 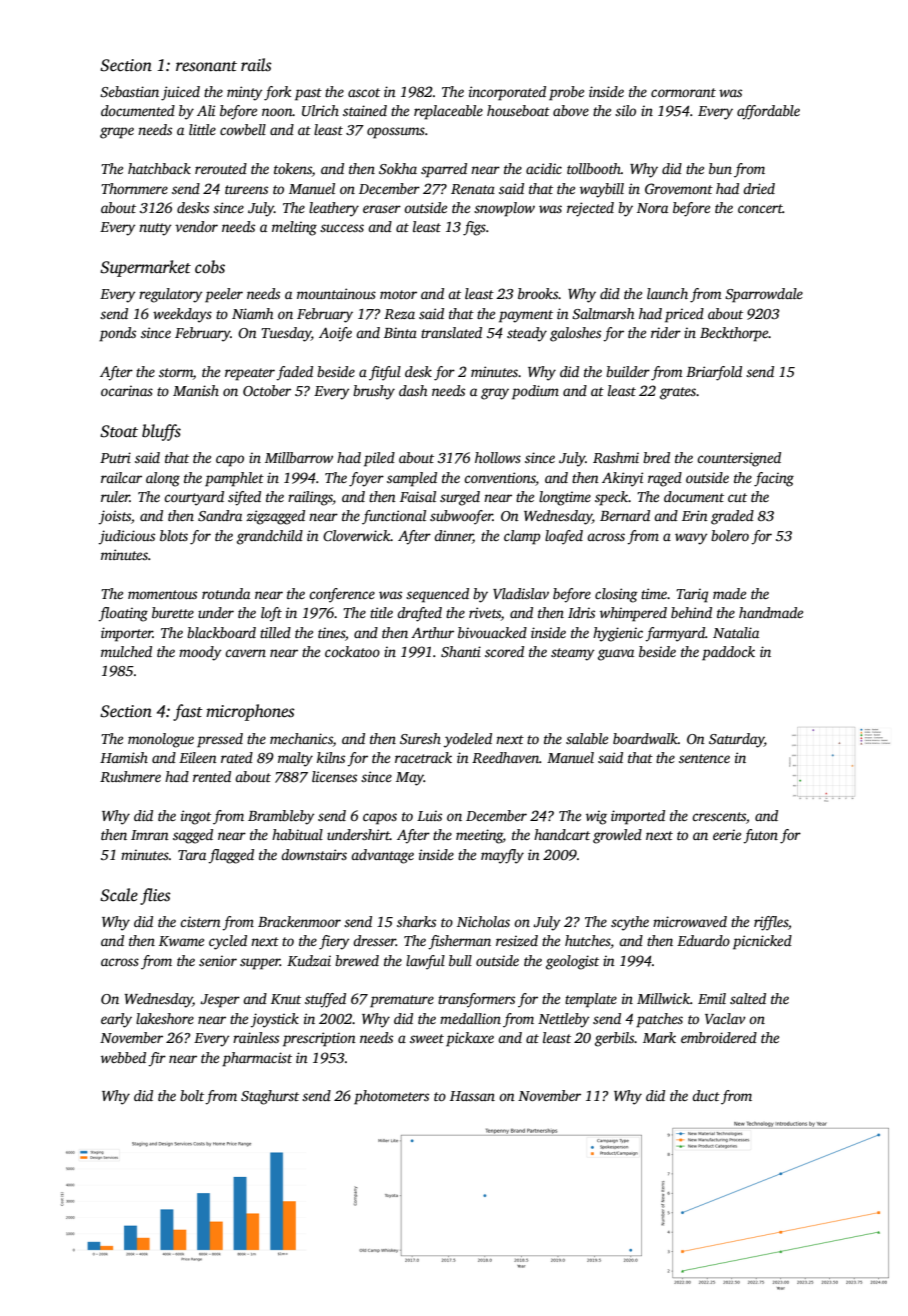 I want to click on facing, so click(x=774, y=479).
